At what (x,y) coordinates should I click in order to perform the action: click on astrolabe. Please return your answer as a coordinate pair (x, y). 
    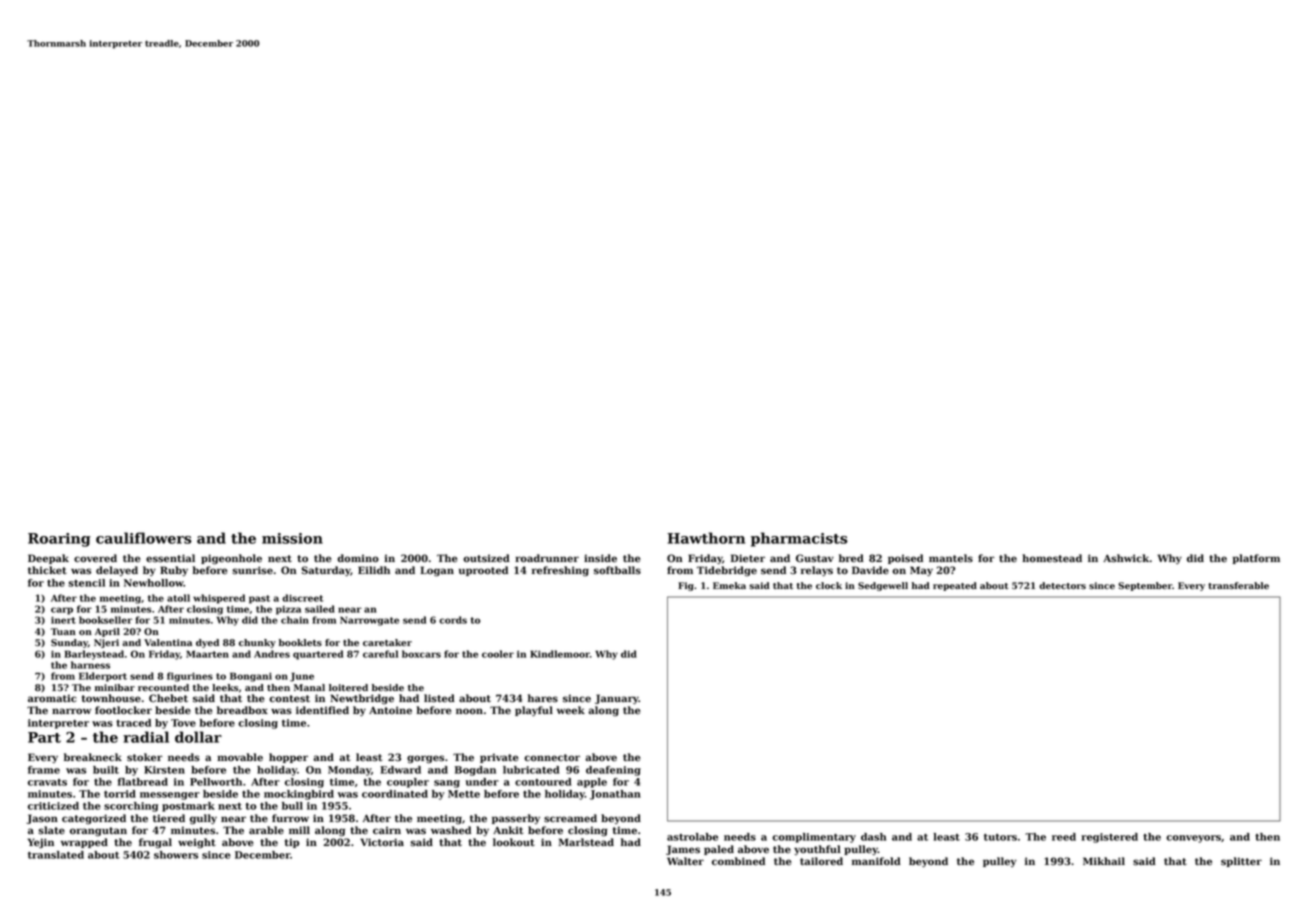
    Looking at the image, I should click on (692, 837).
